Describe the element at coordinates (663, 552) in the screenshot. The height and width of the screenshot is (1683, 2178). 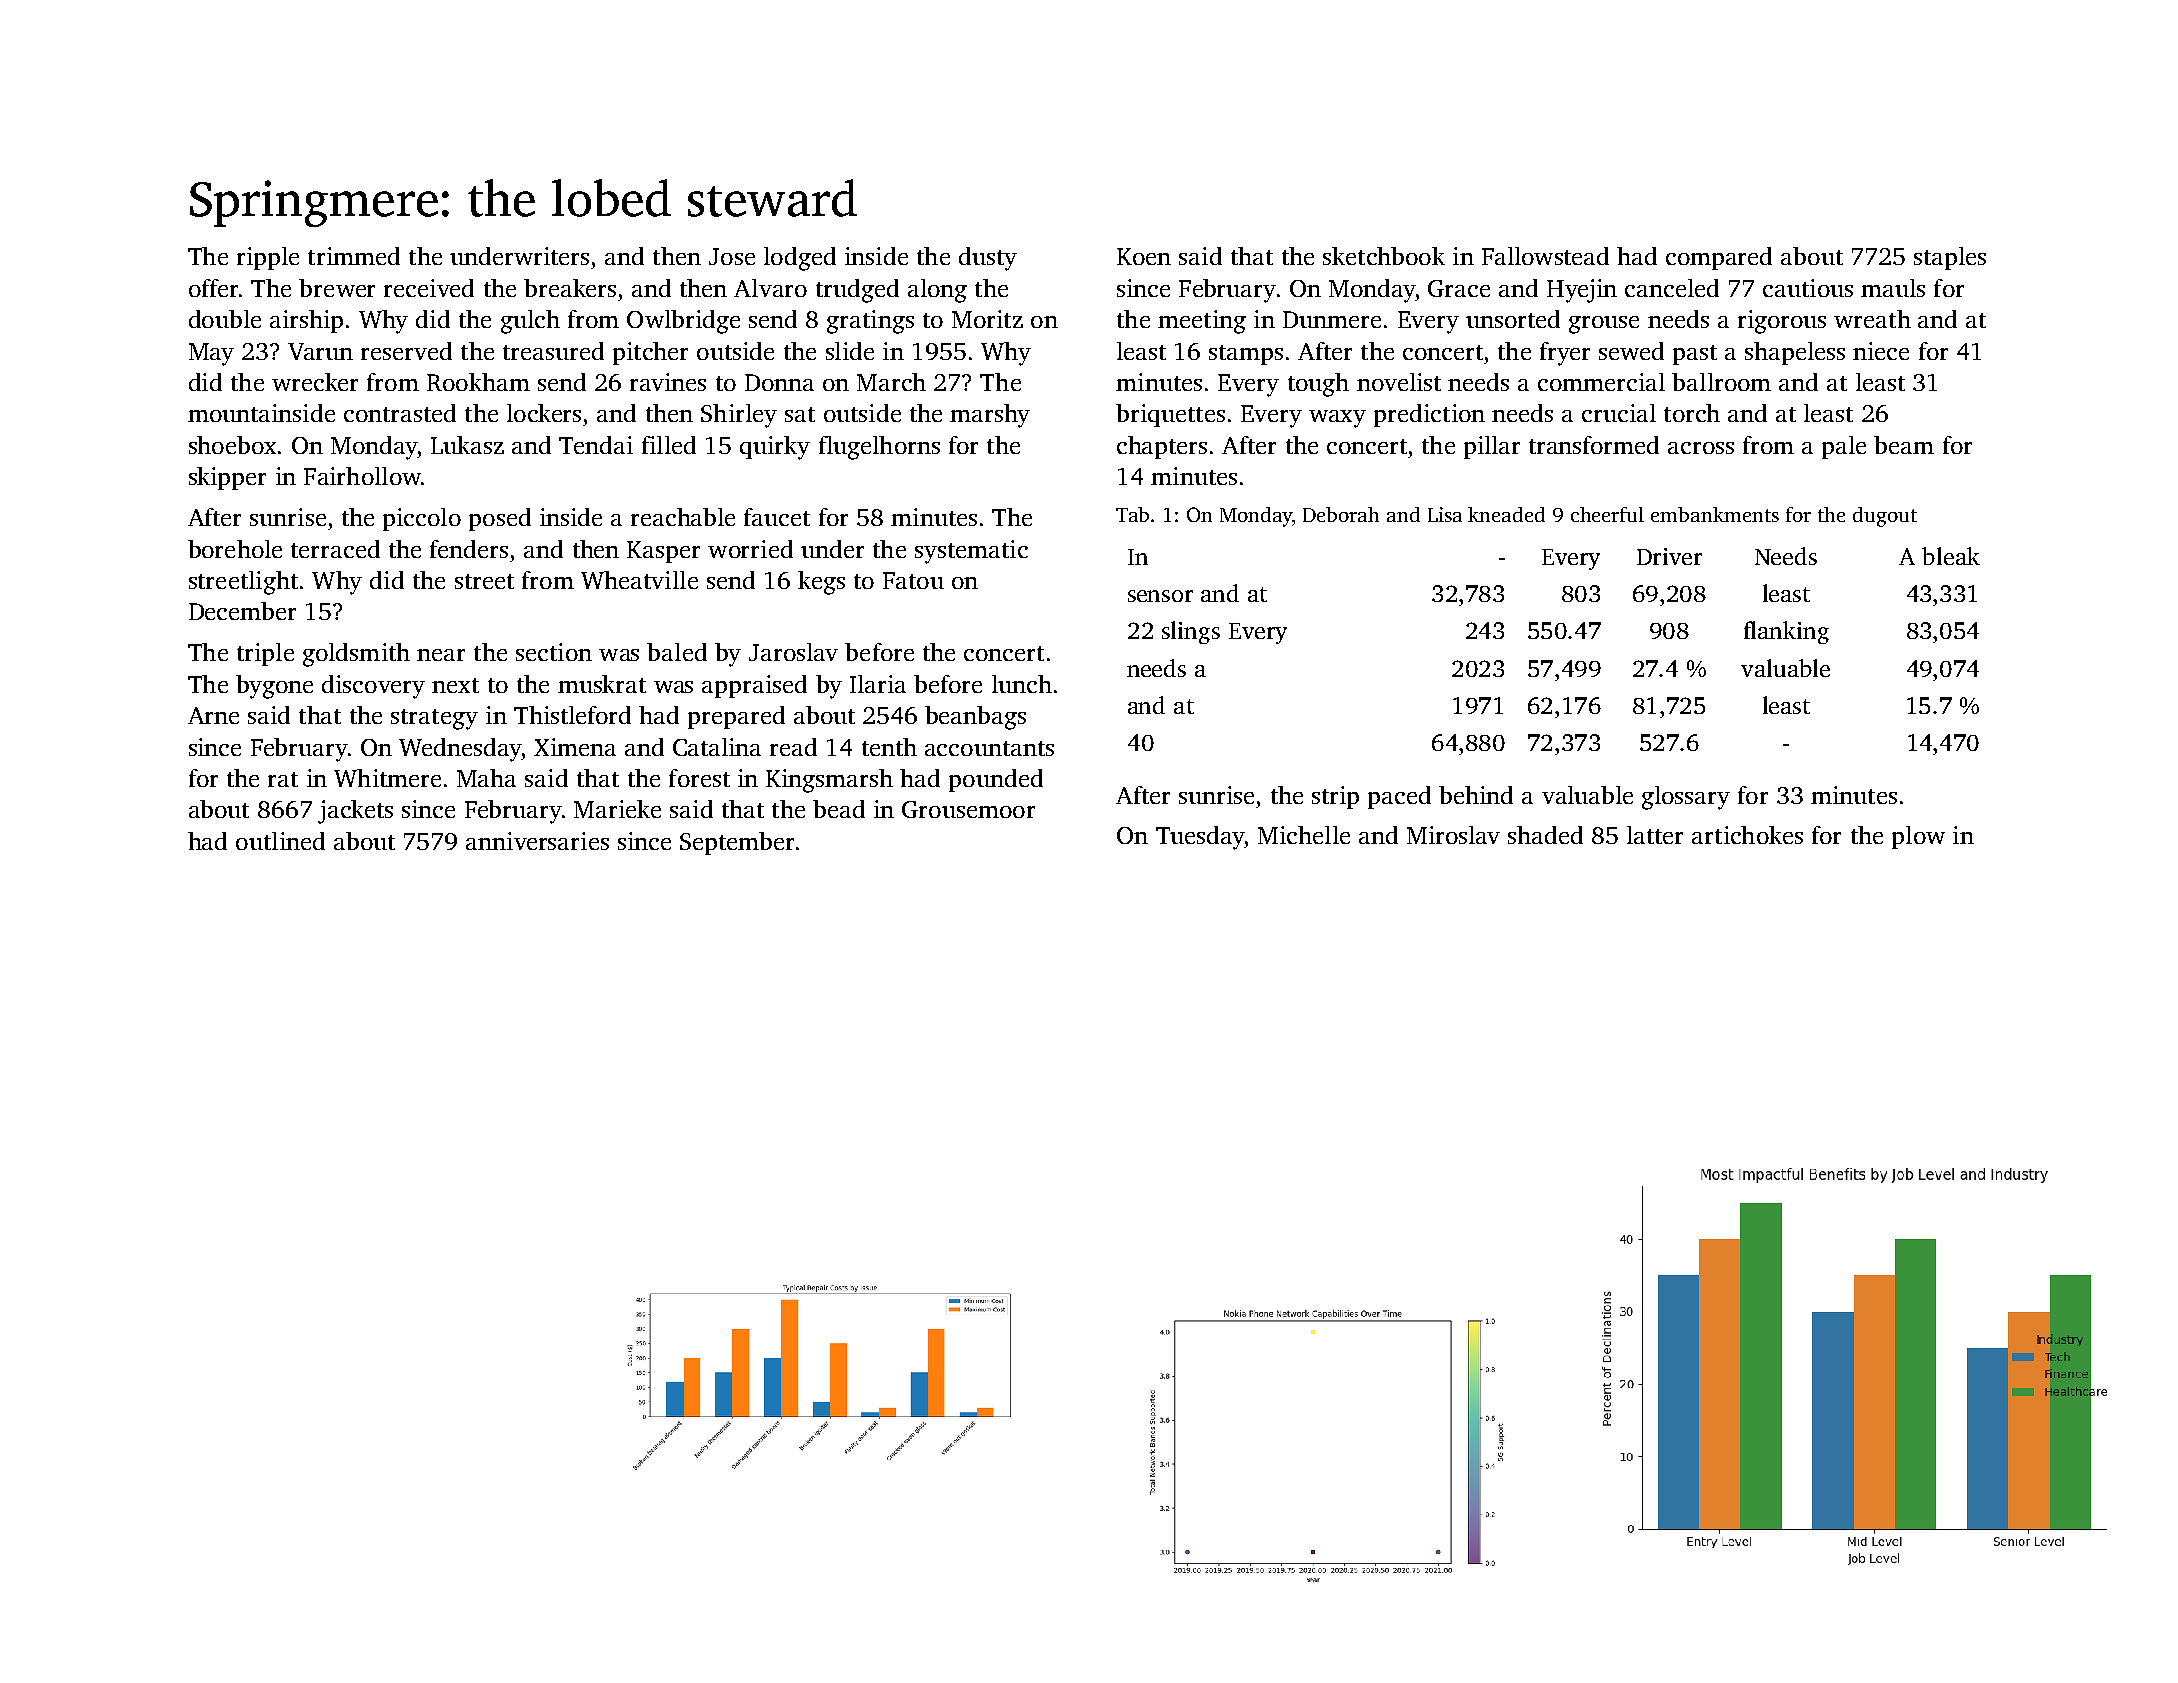
I see `Kasper` at that location.
